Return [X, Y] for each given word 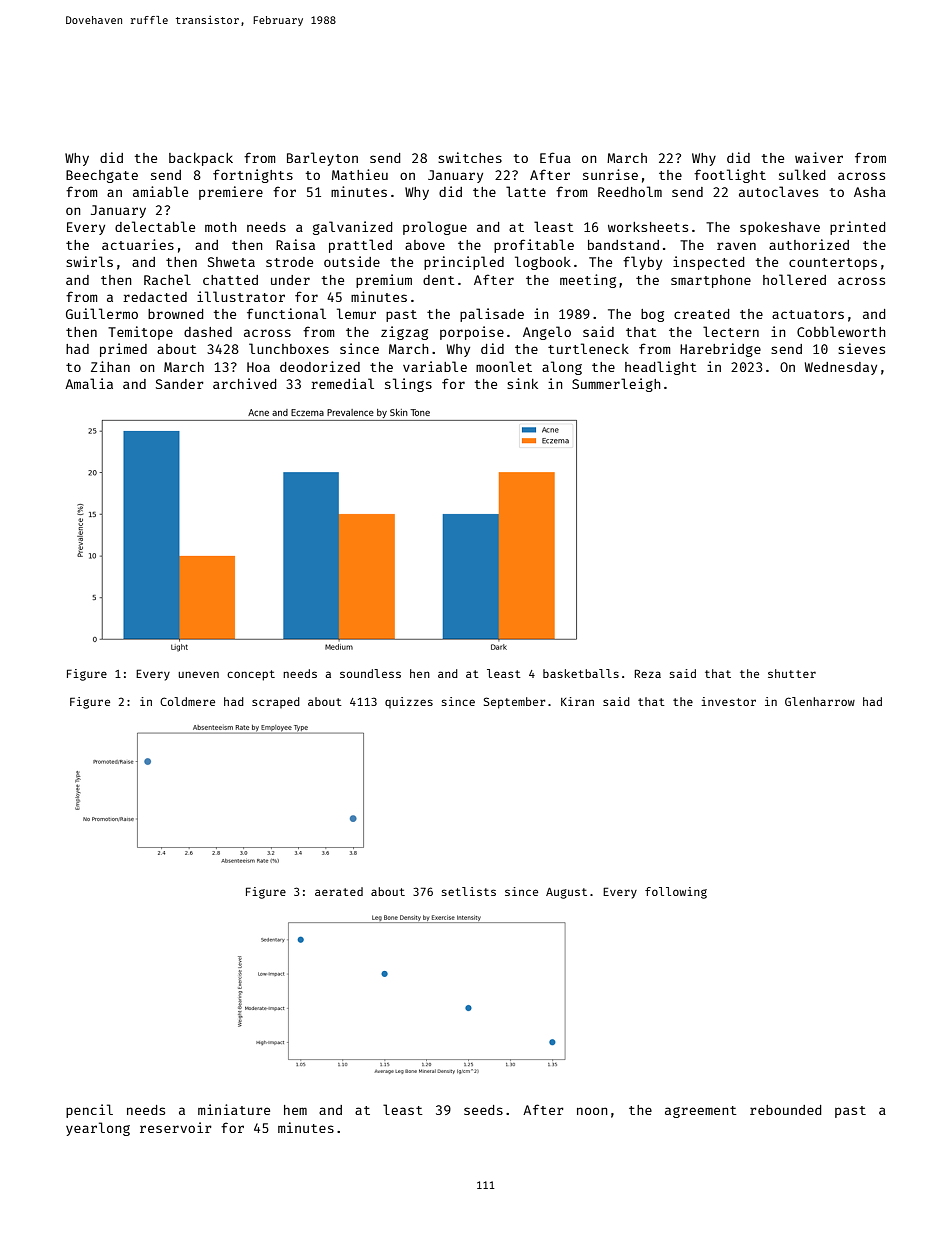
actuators [808, 314]
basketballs [581, 673]
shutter [792, 673]
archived [244, 383]
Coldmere [187, 701]
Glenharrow [820, 701]
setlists [469, 891]
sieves [861, 348]
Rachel [167, 279]
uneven [198, 674]
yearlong [98, 1129]
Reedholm [630, 191]
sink [522, 383]
